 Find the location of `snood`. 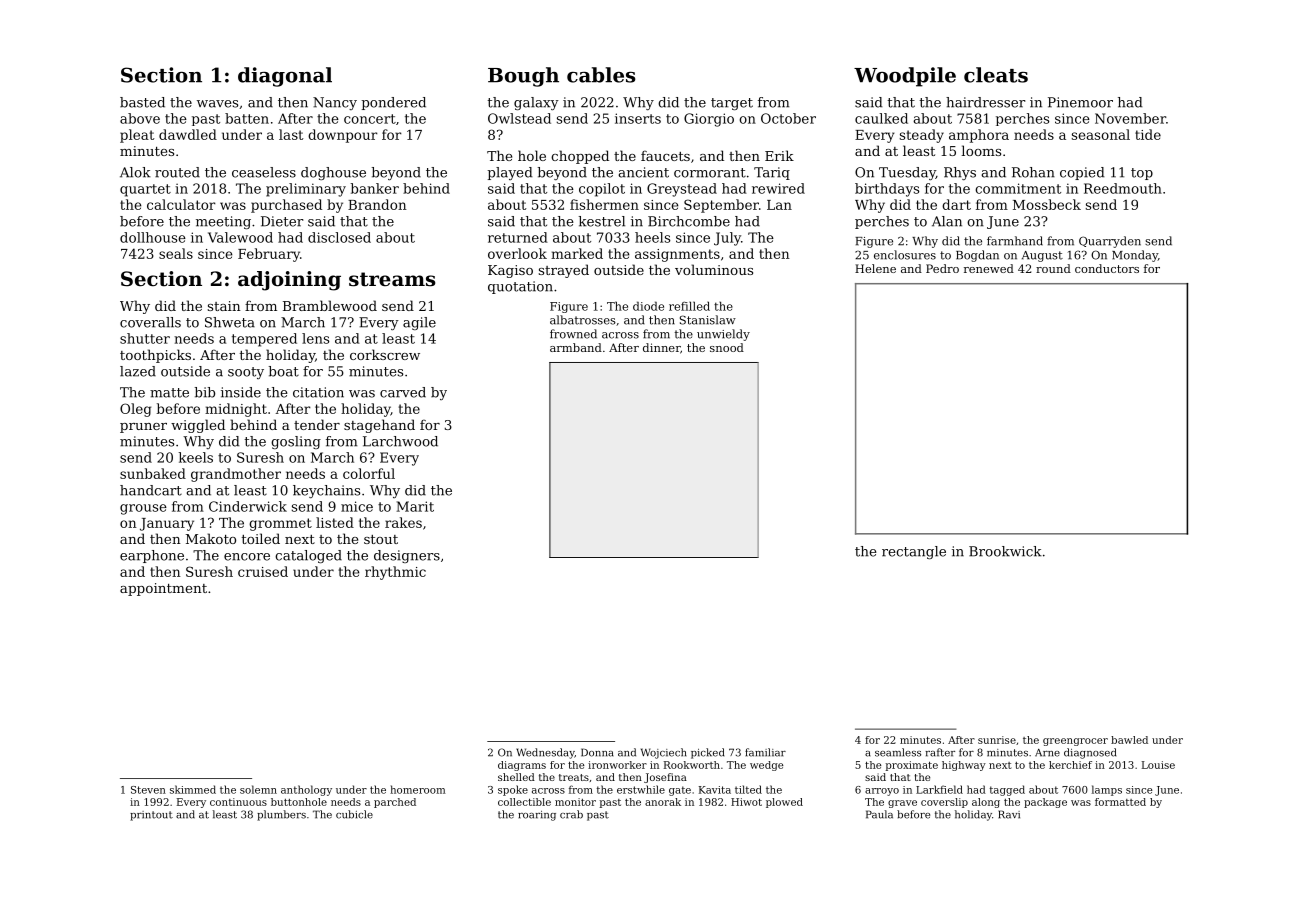

snood is located at coordinates (727, 347).
